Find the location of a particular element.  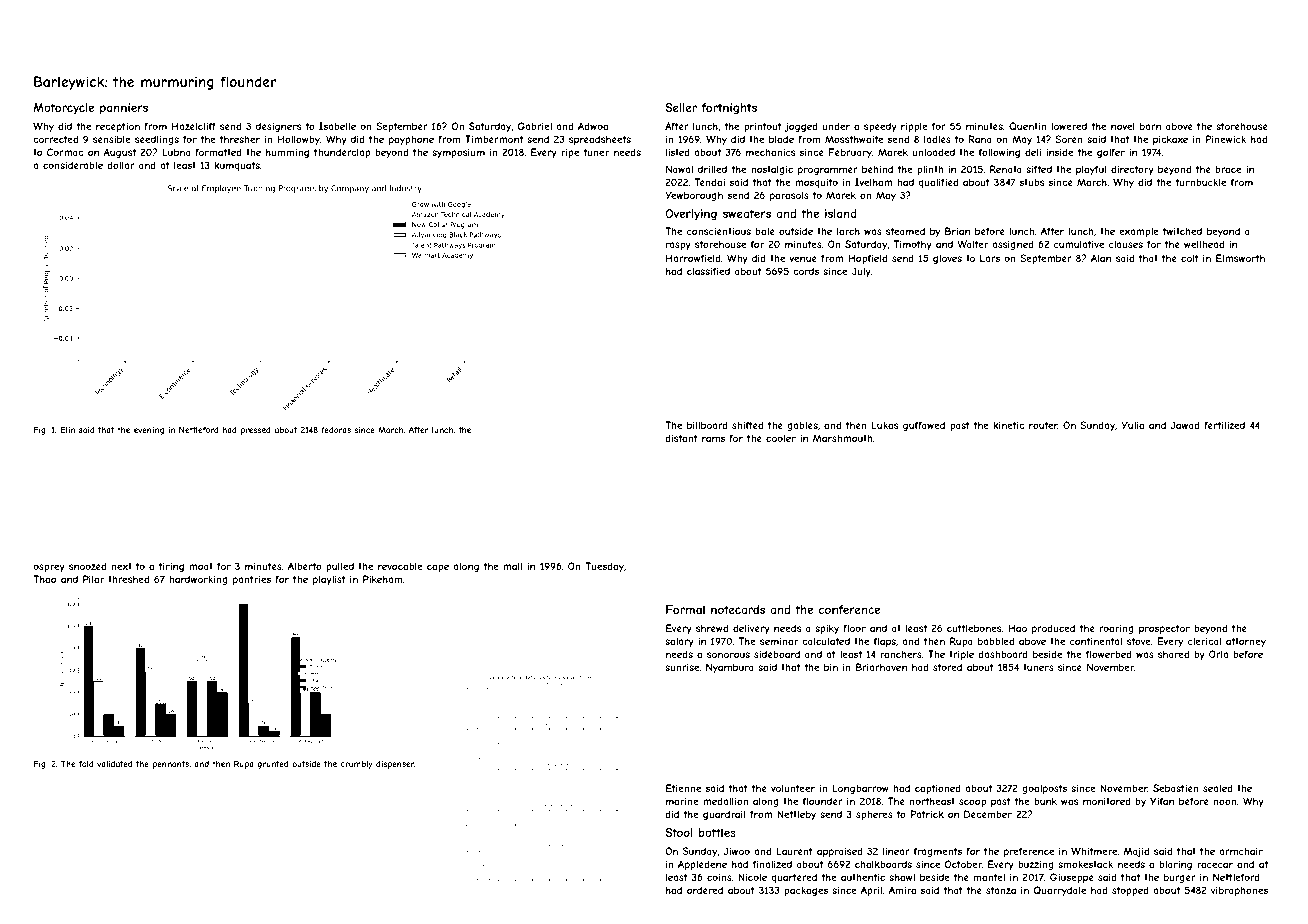

Hazelcliff is located at coordinates (194, 126).
